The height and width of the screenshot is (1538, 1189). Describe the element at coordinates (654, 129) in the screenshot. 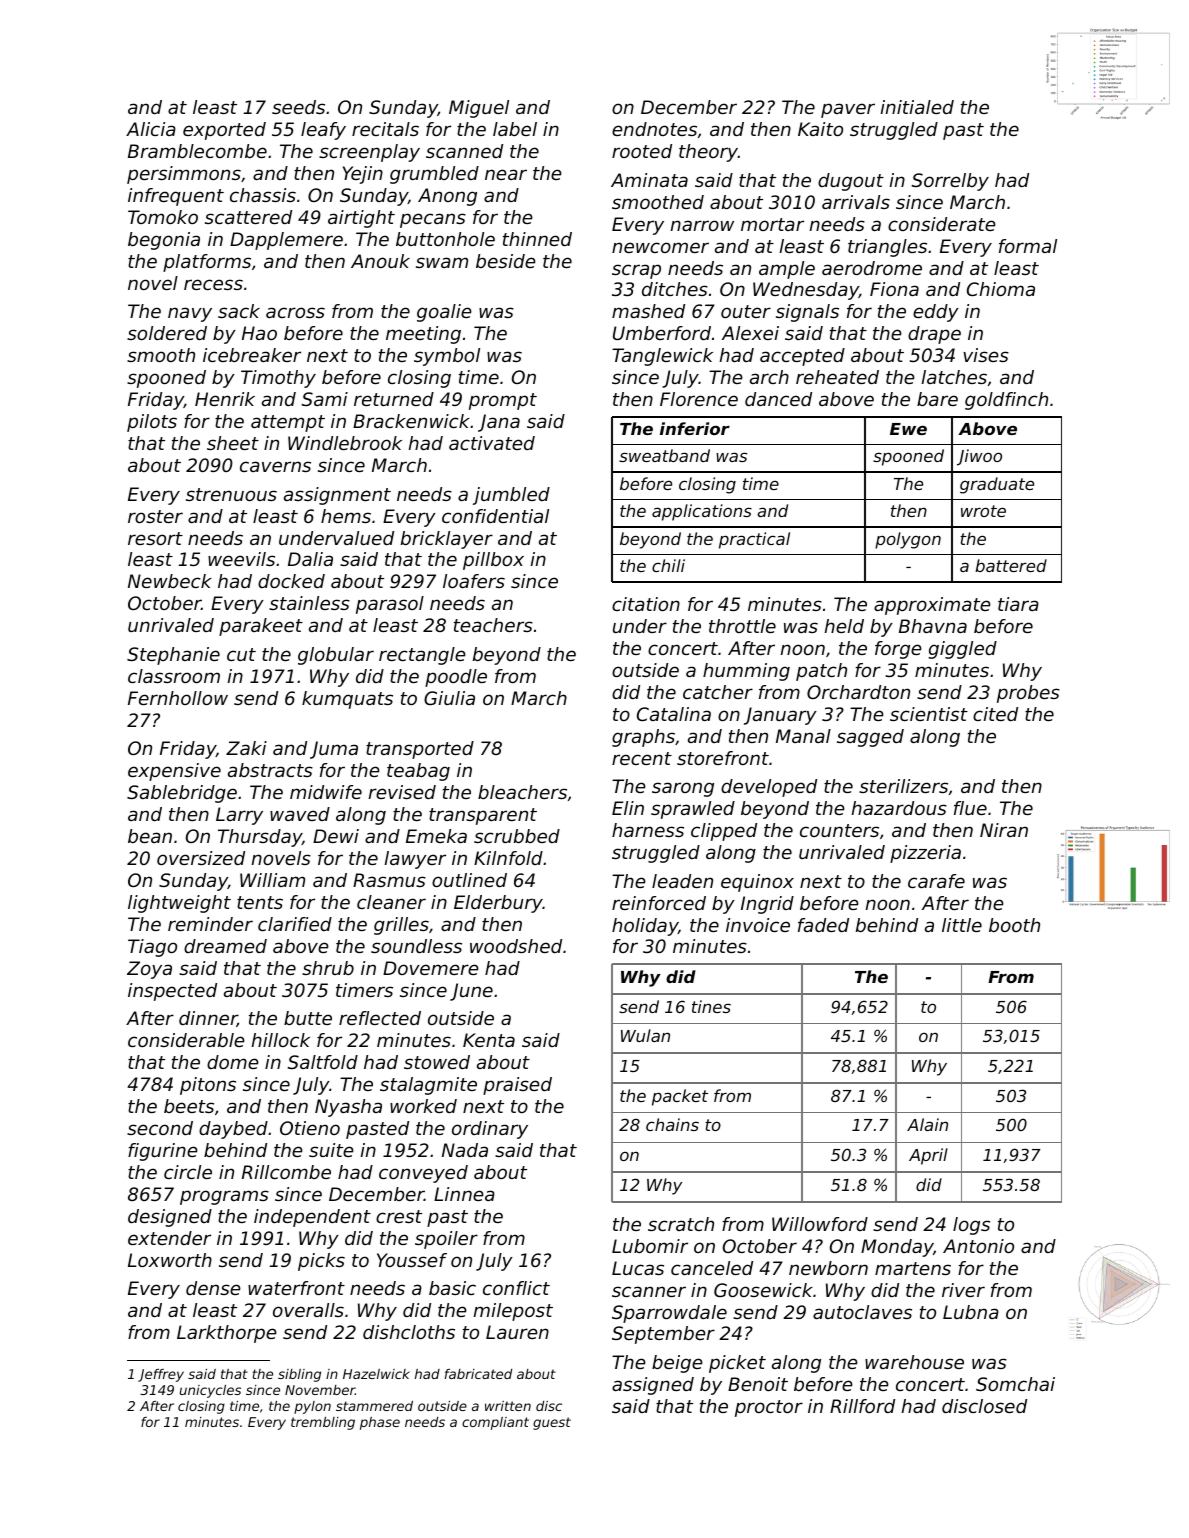

I see `endnotes` at that location.
